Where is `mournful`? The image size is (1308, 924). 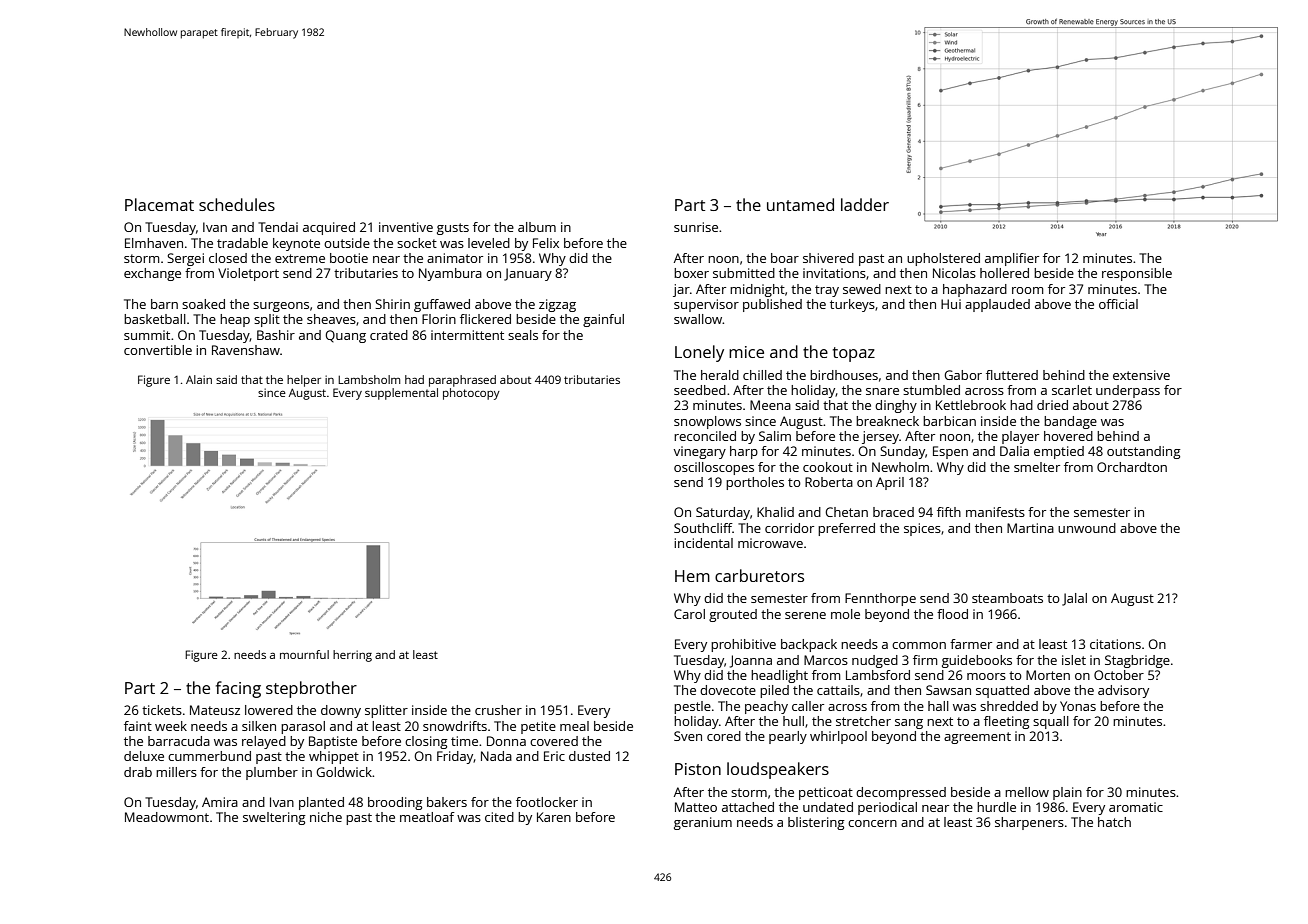 mournful is located at coordinates (304, 654).
